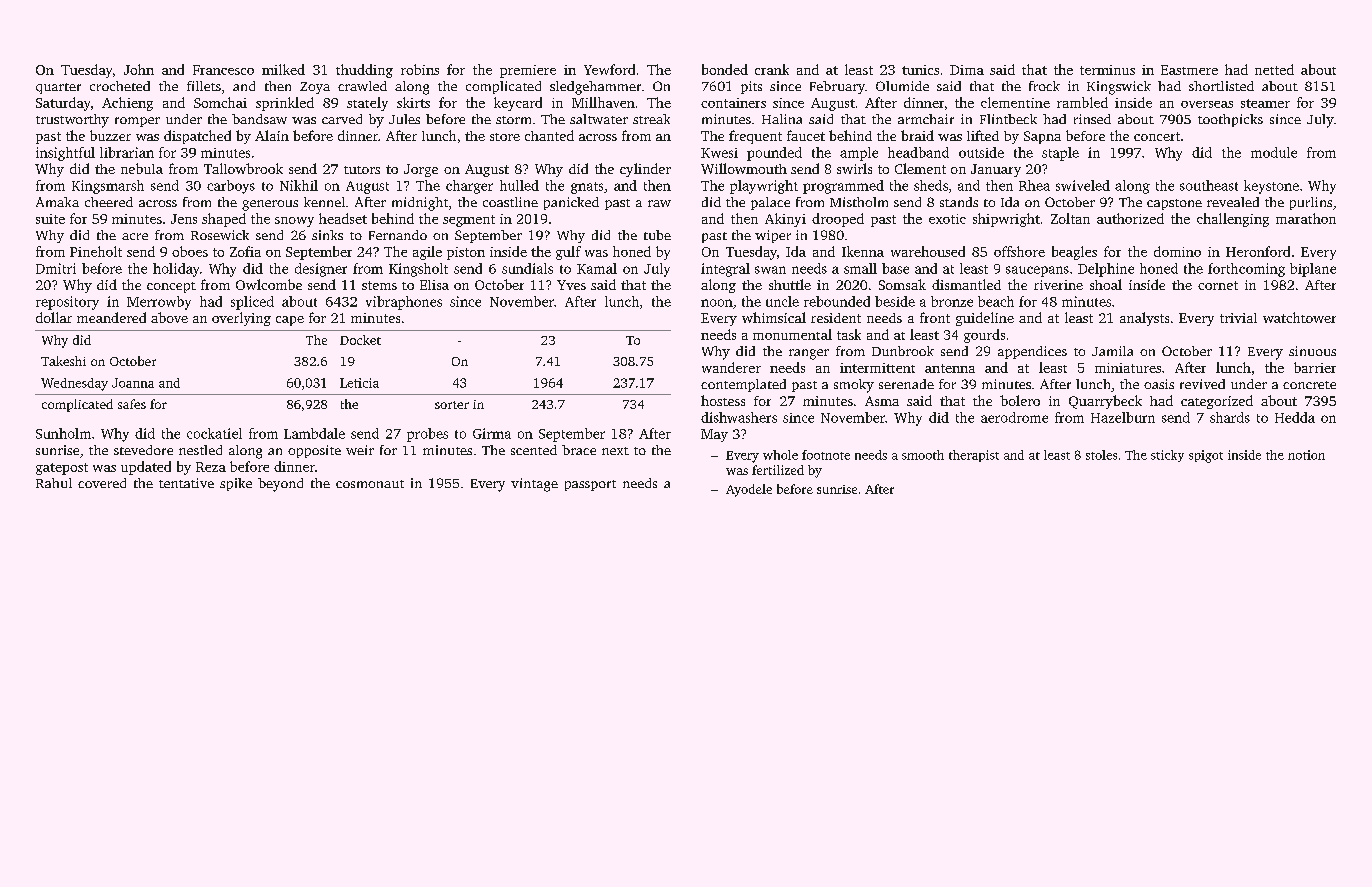  I want to click on barrier, so click(1315, 367).
